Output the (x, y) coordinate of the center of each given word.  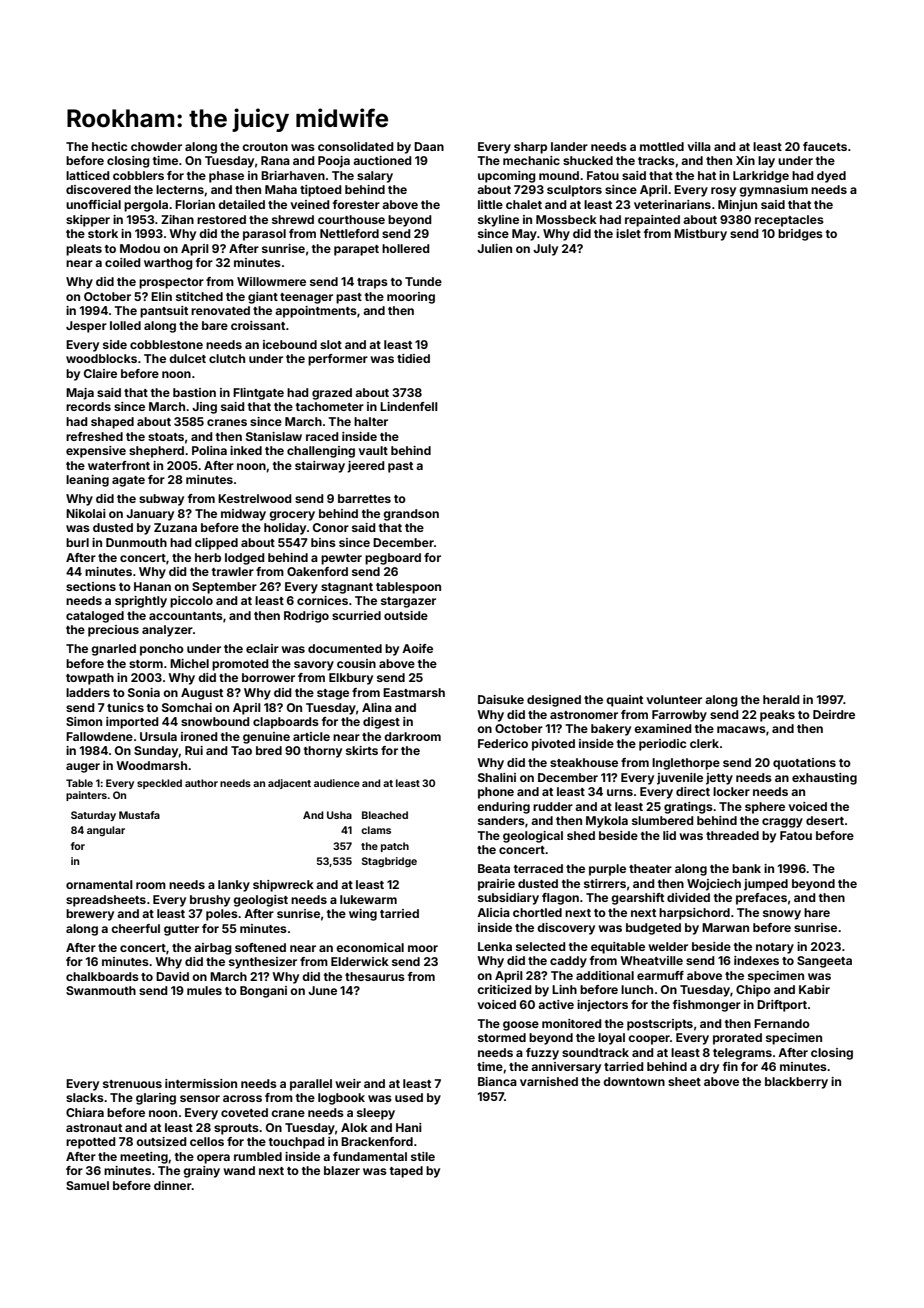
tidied (413, 358)
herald (781, 699)
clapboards (286, 723)
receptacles (789, 221)
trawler (233, 571)
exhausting (824, 779)
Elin (161, 296)
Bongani (263, 992)
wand (239, 1170)
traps (372, 283)
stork (103, 233)
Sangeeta (824, 962)
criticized (504, 989)
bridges (800, 235)
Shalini (497, 777)
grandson (411, 515)
